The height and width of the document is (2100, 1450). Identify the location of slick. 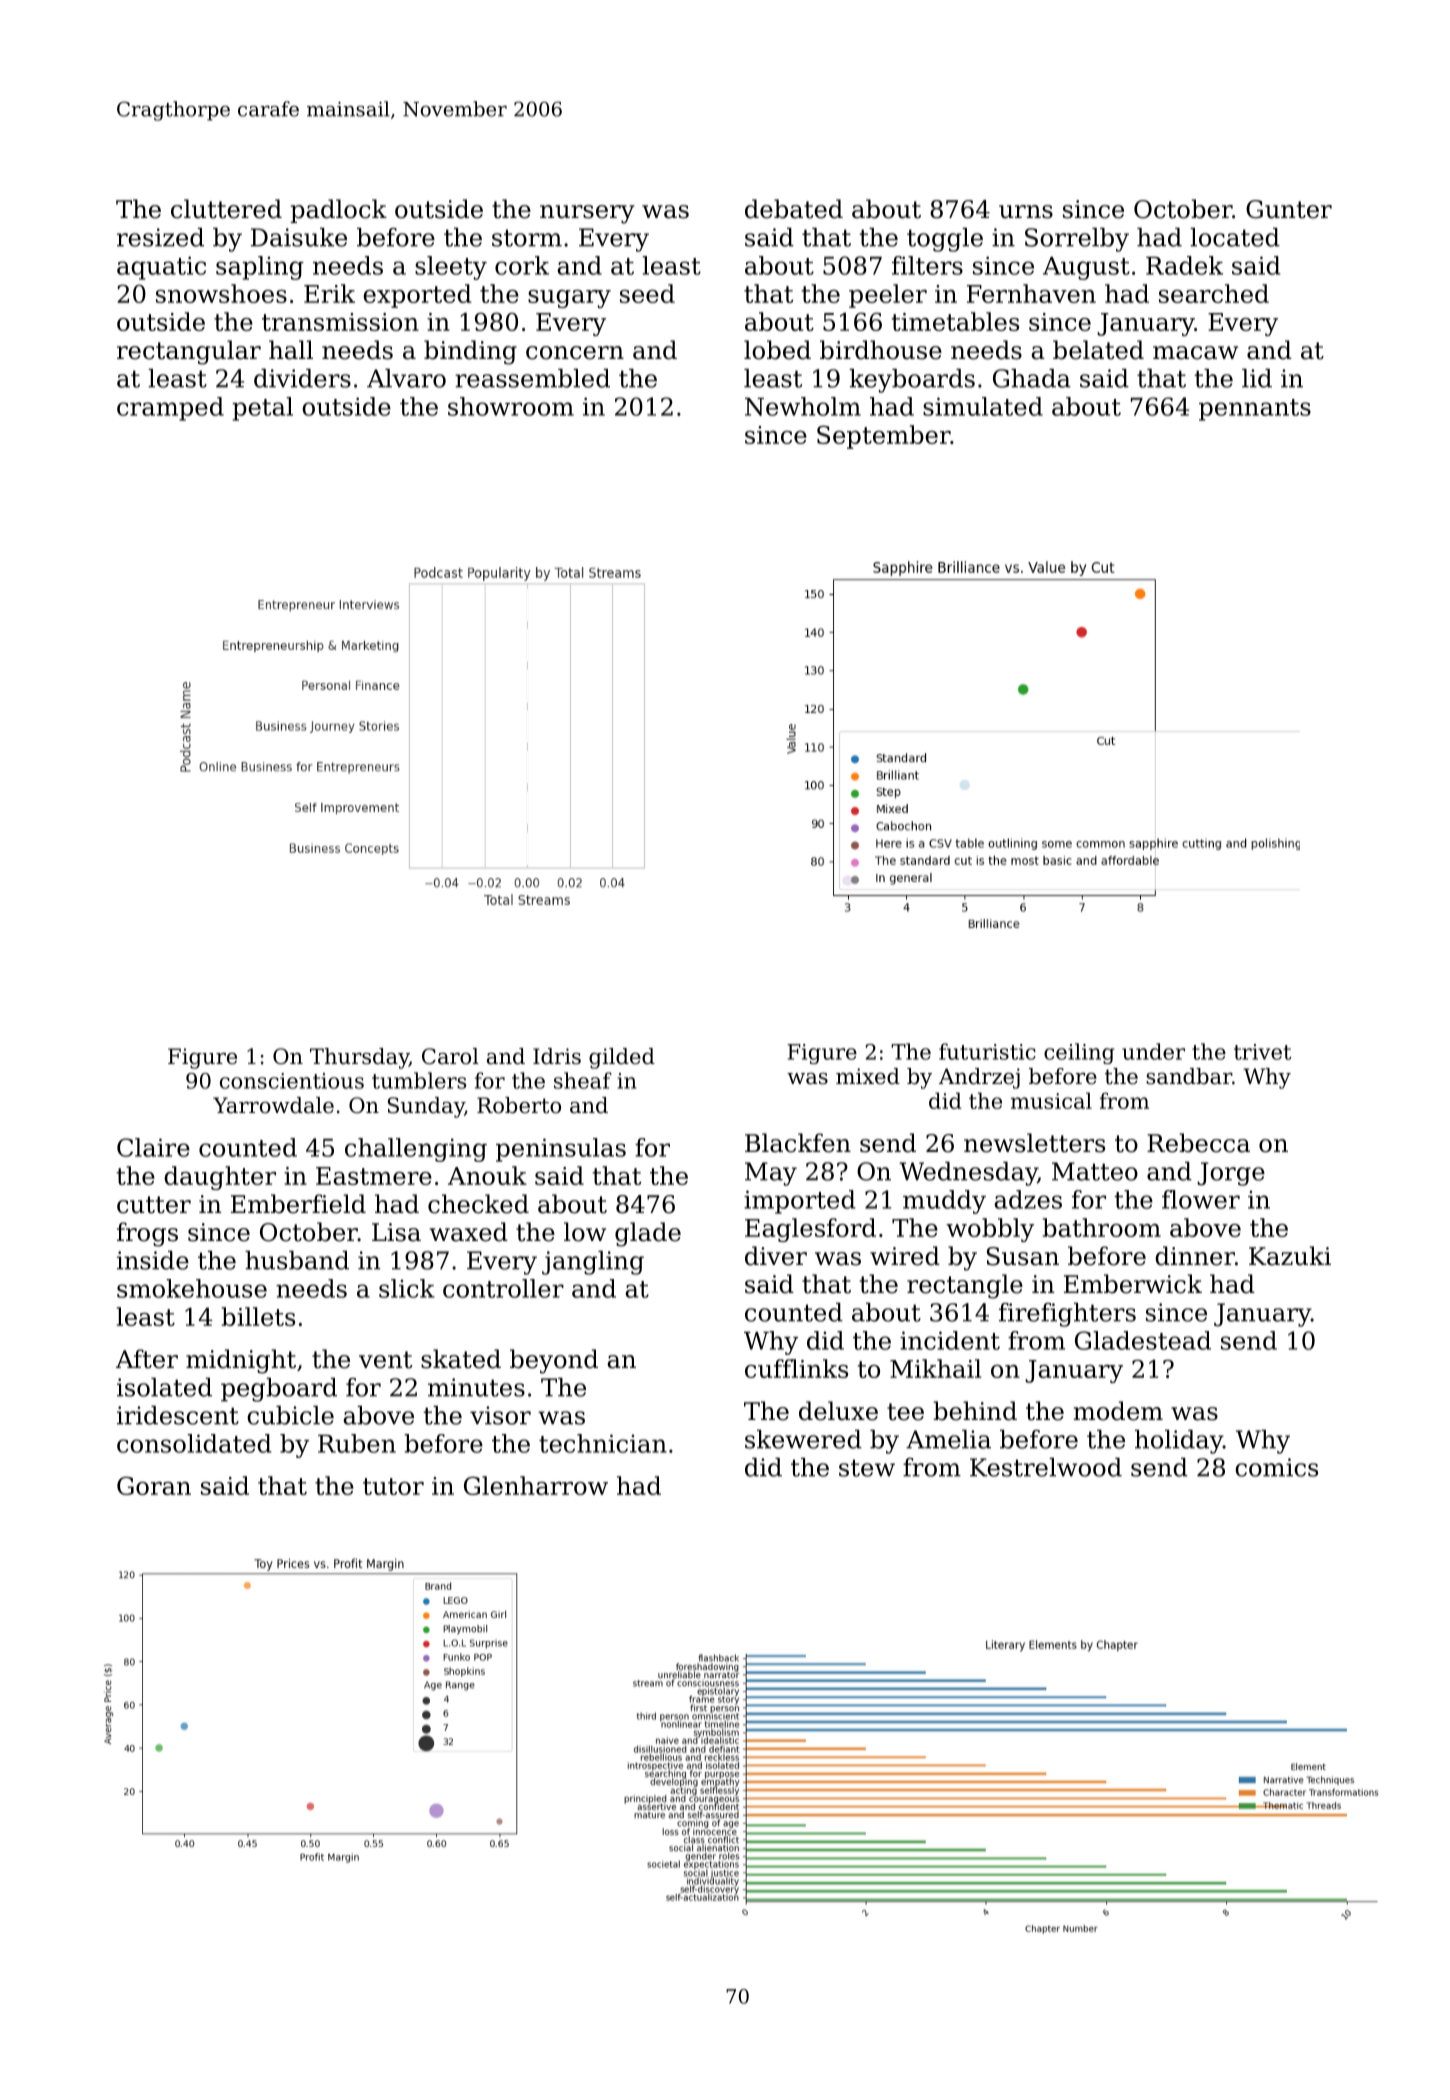
(407, 1288).
